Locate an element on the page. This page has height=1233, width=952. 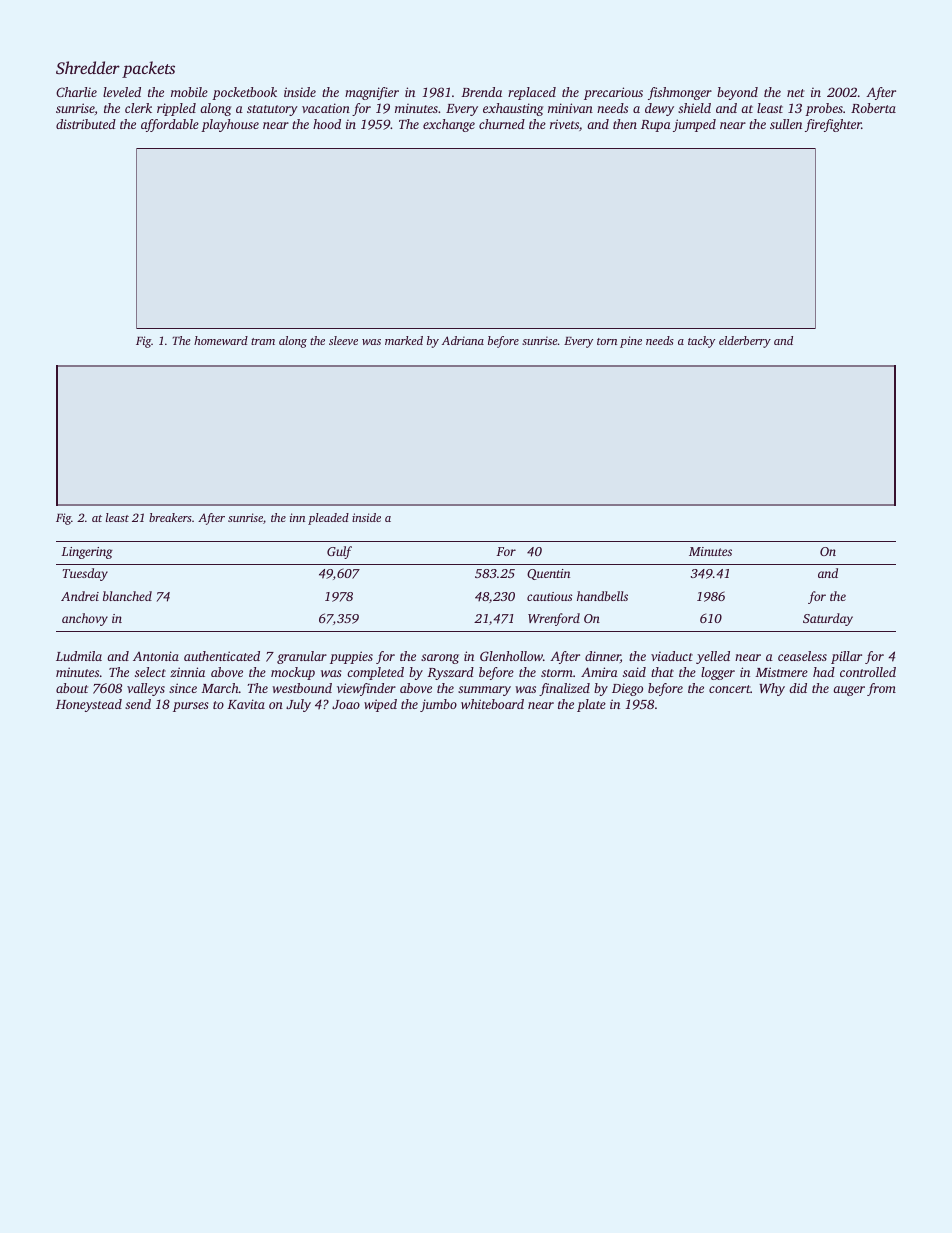
rivets is located at coordinates (564, 124).
